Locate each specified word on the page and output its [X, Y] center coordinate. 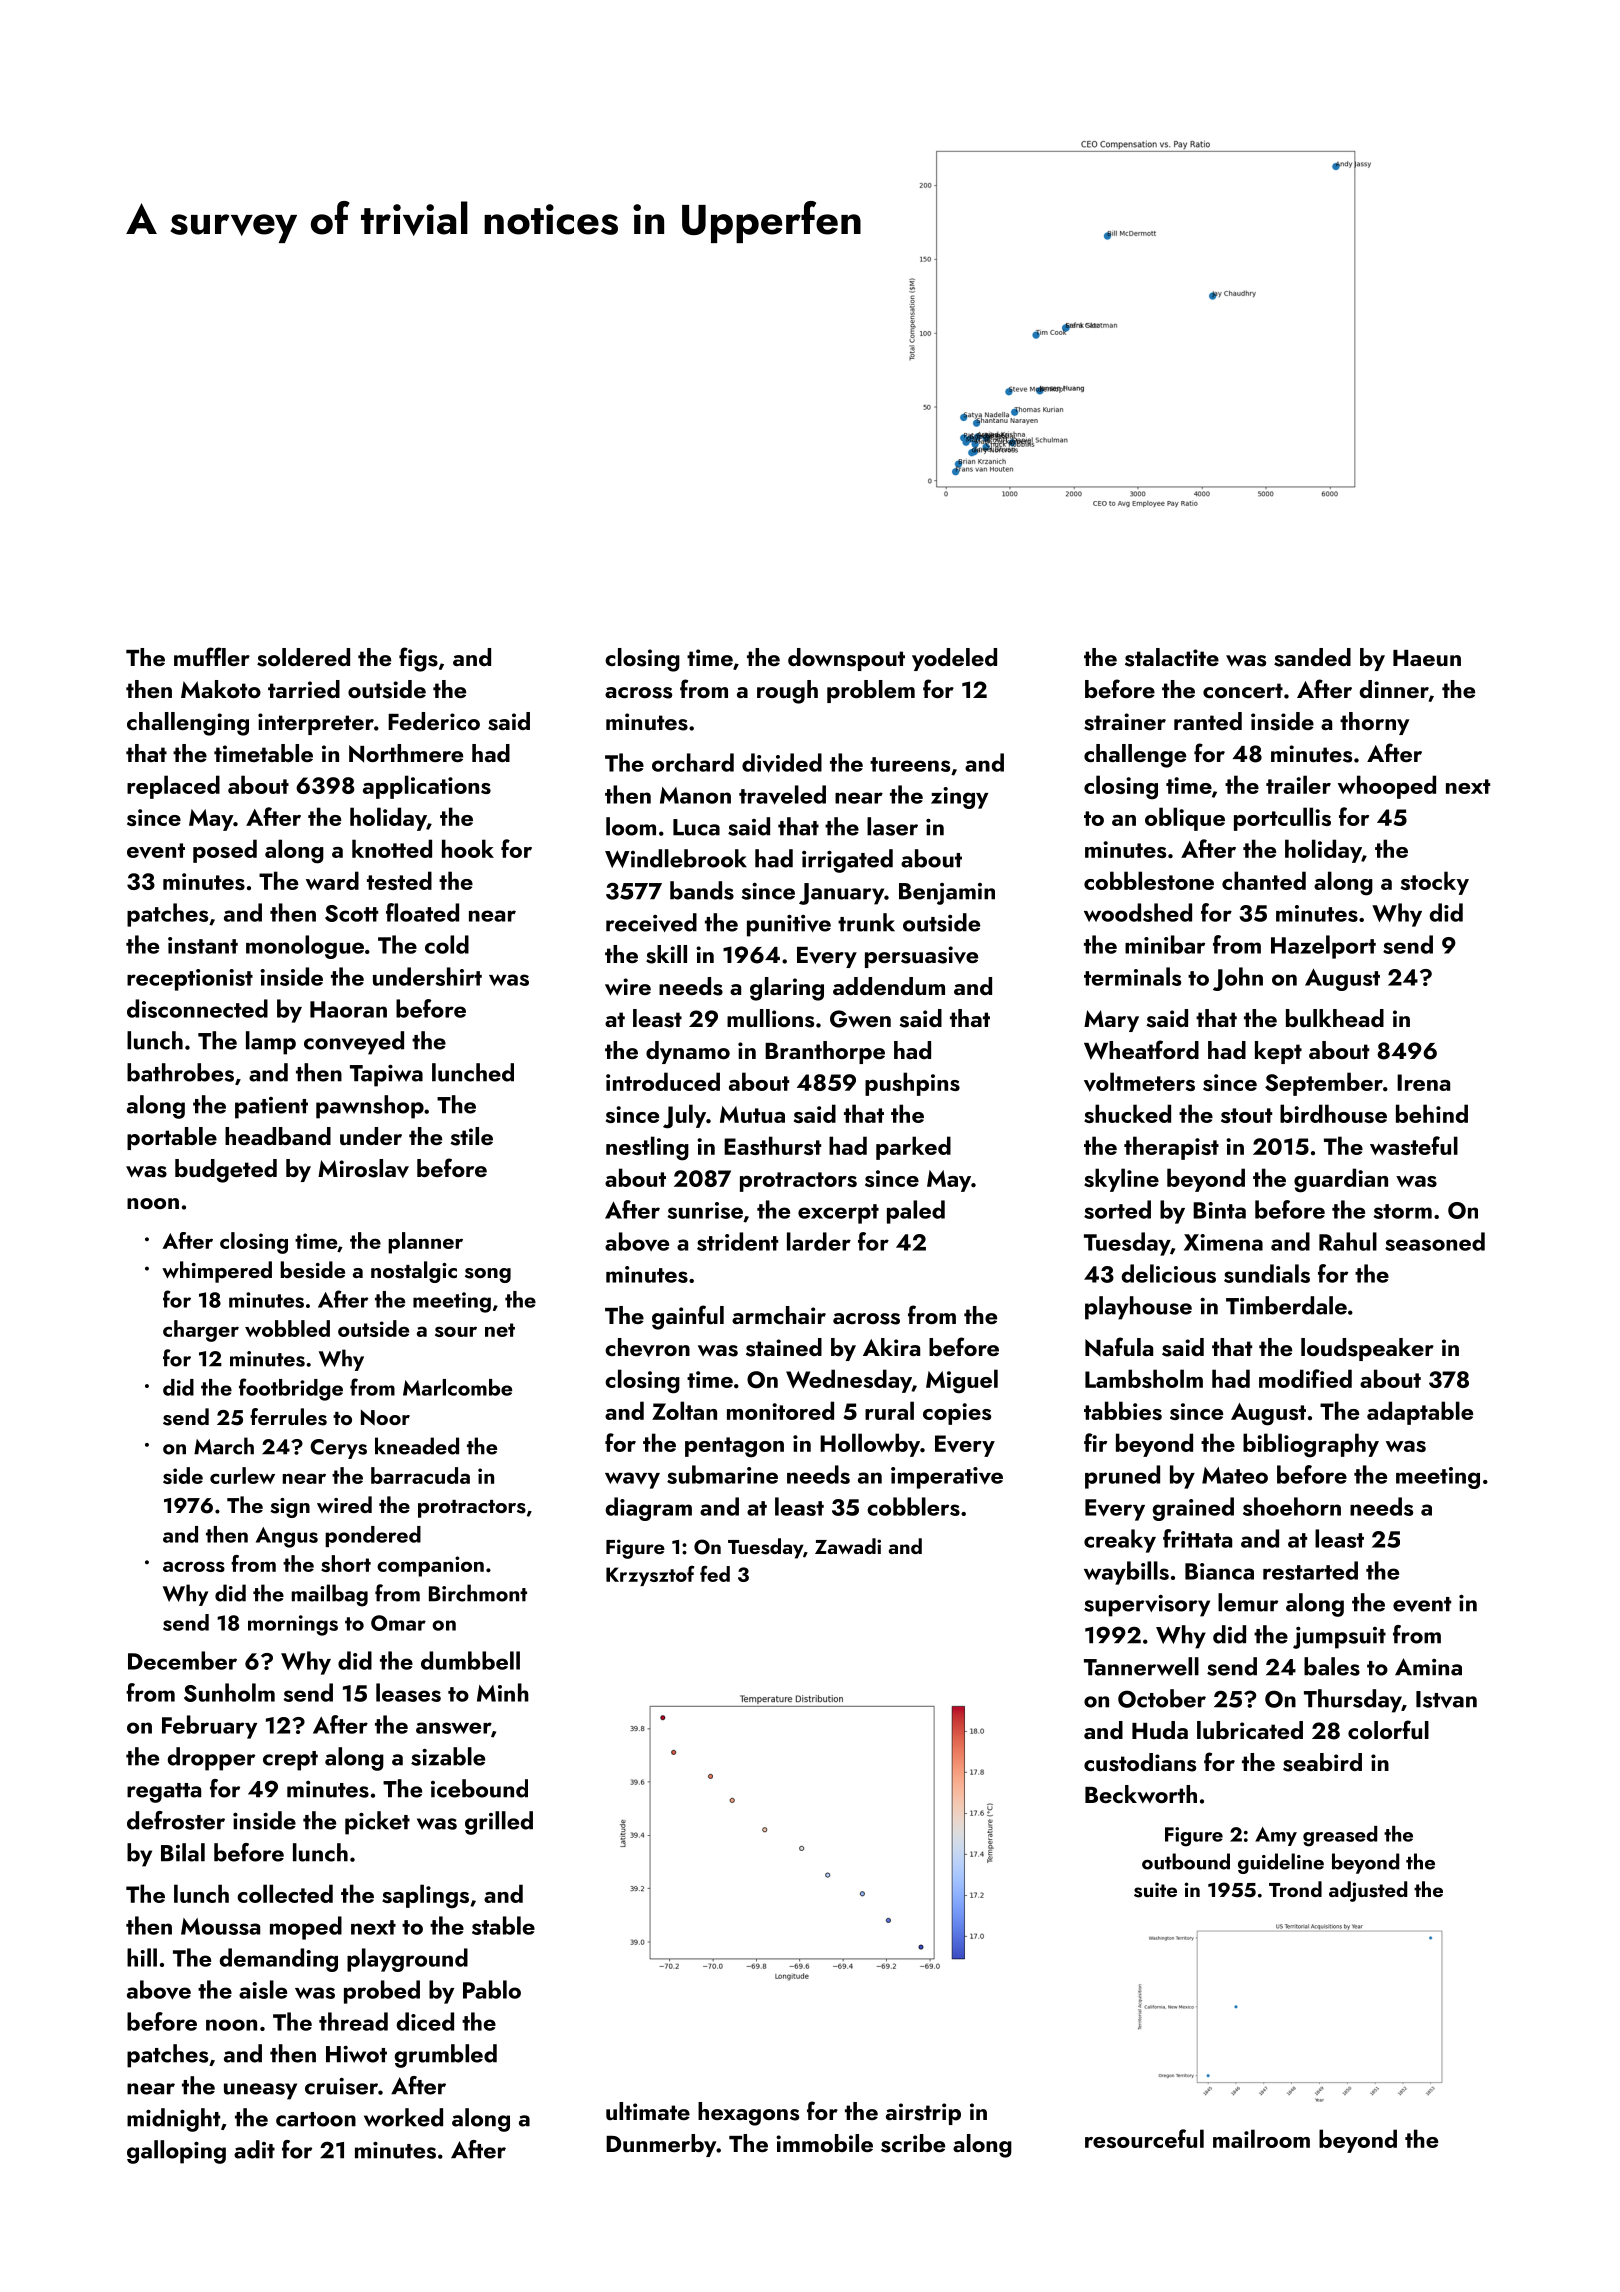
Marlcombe [457, 1387]
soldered [303, 657]
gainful [688, 1317]
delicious [1169, 1273]
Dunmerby [661, 2145]
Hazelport [1323, 947]
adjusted [1368, 1891]
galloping [176, 2152]
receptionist [190, 980]
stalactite [1172, 657]
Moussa [220, 1926]
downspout [846, 659]
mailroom [1261, 2138]
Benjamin [947, 894]
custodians [1140, 1762]
